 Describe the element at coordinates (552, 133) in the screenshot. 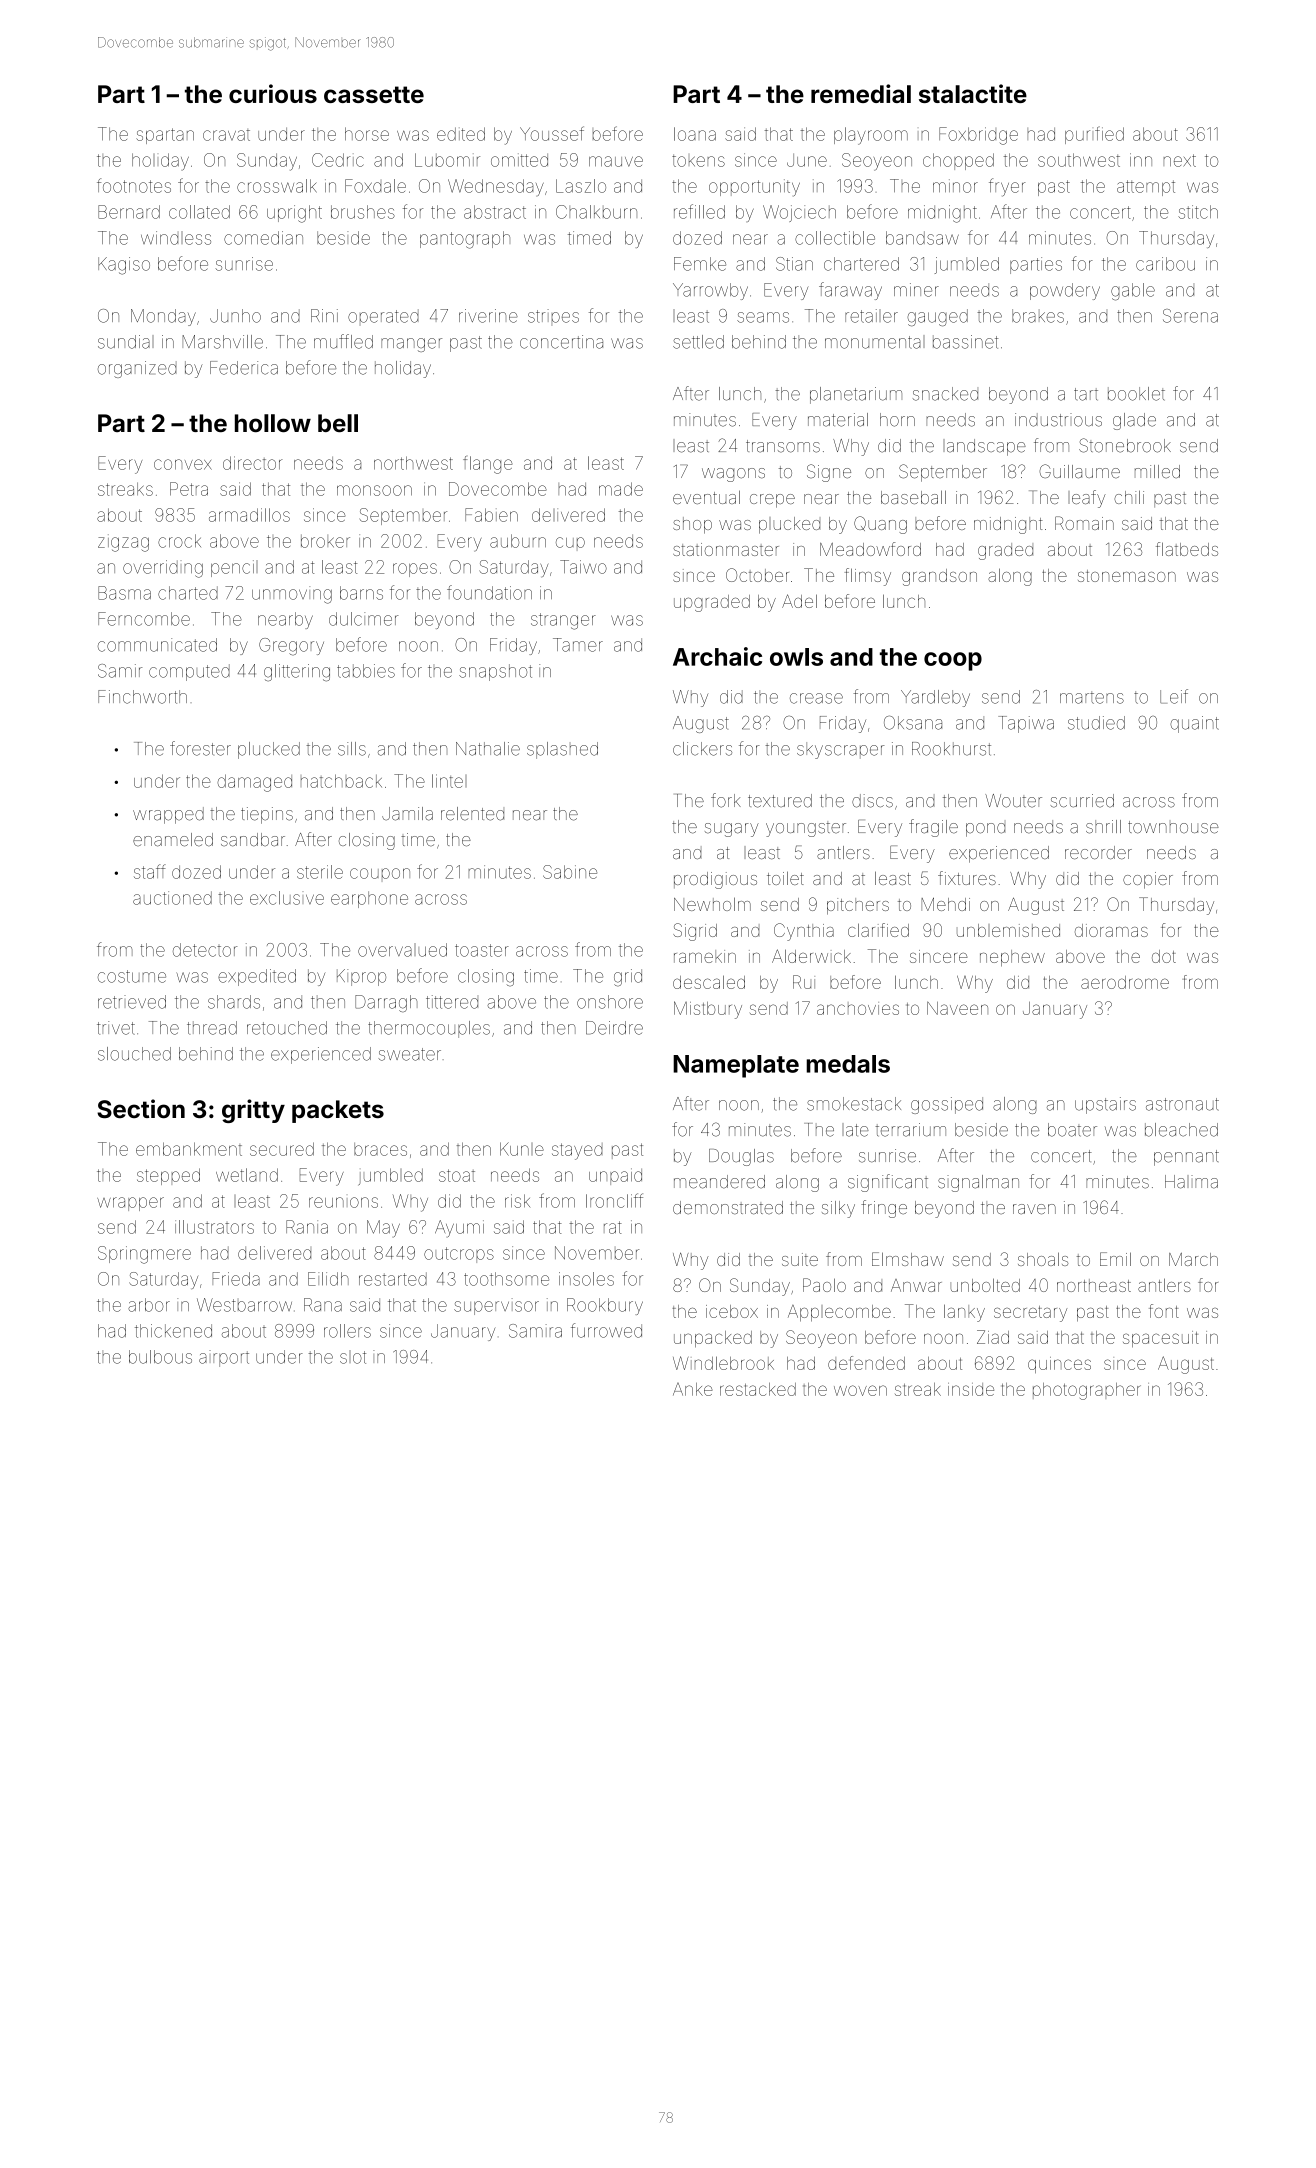

I see `Youssef` at that location.
